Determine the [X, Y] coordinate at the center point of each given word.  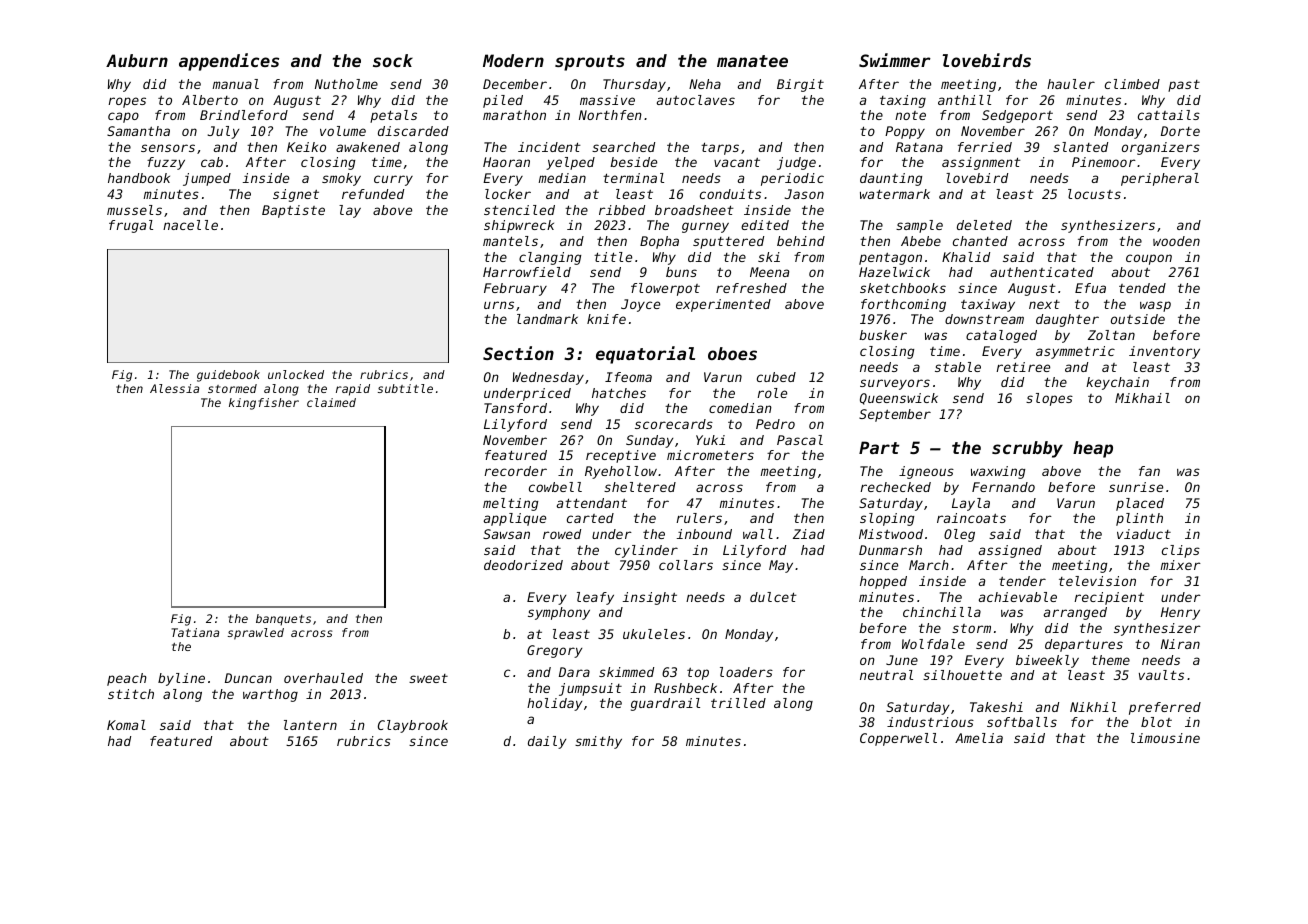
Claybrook [413, 726]
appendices [229, 62]
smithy [598, 742]
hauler [1071, 84]
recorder [515, 471]
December [515, 84]
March [929, 565]
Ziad [809, 534]
